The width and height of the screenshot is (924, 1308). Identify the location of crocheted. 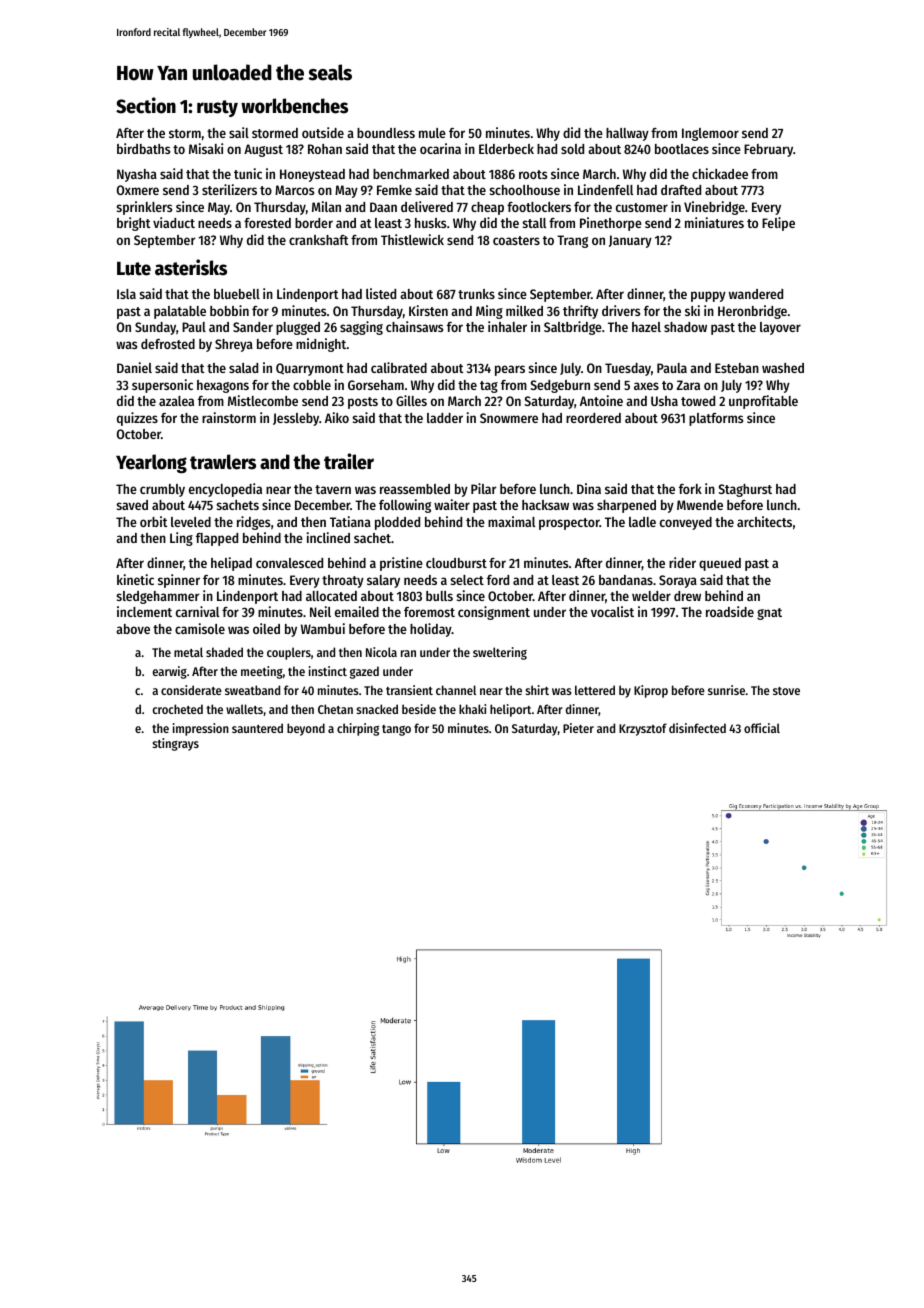
(178, 709).
